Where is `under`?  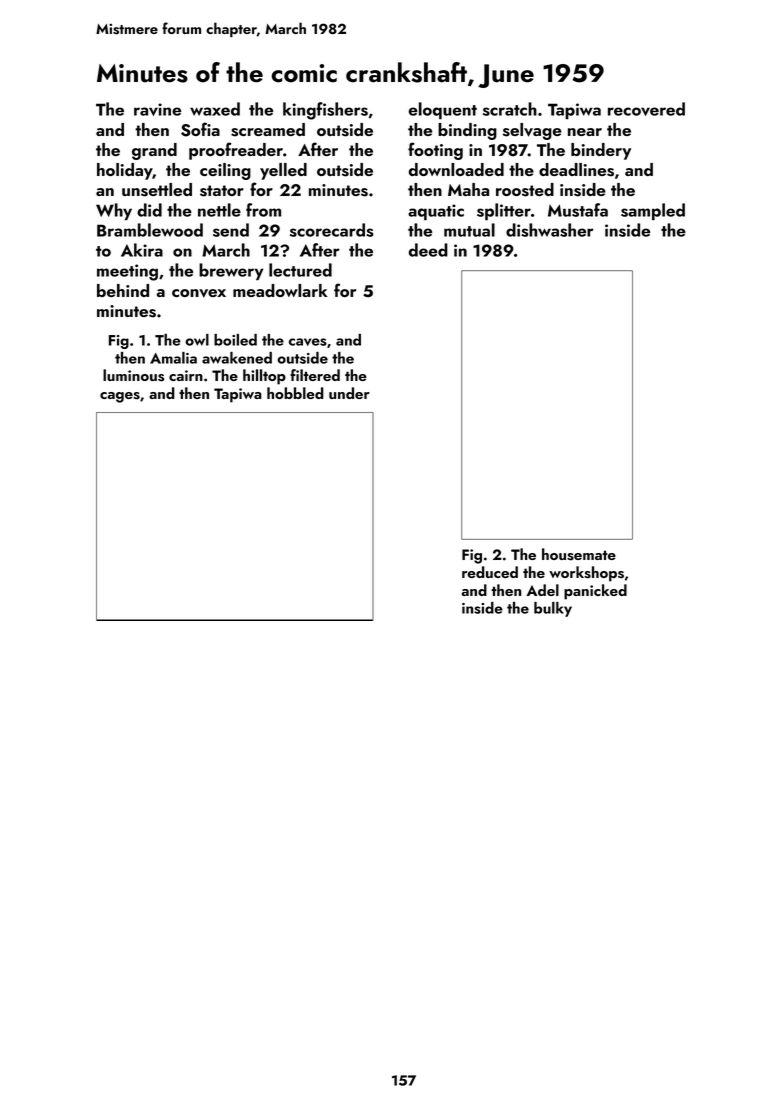 under is located at coordinates (349, 393).
